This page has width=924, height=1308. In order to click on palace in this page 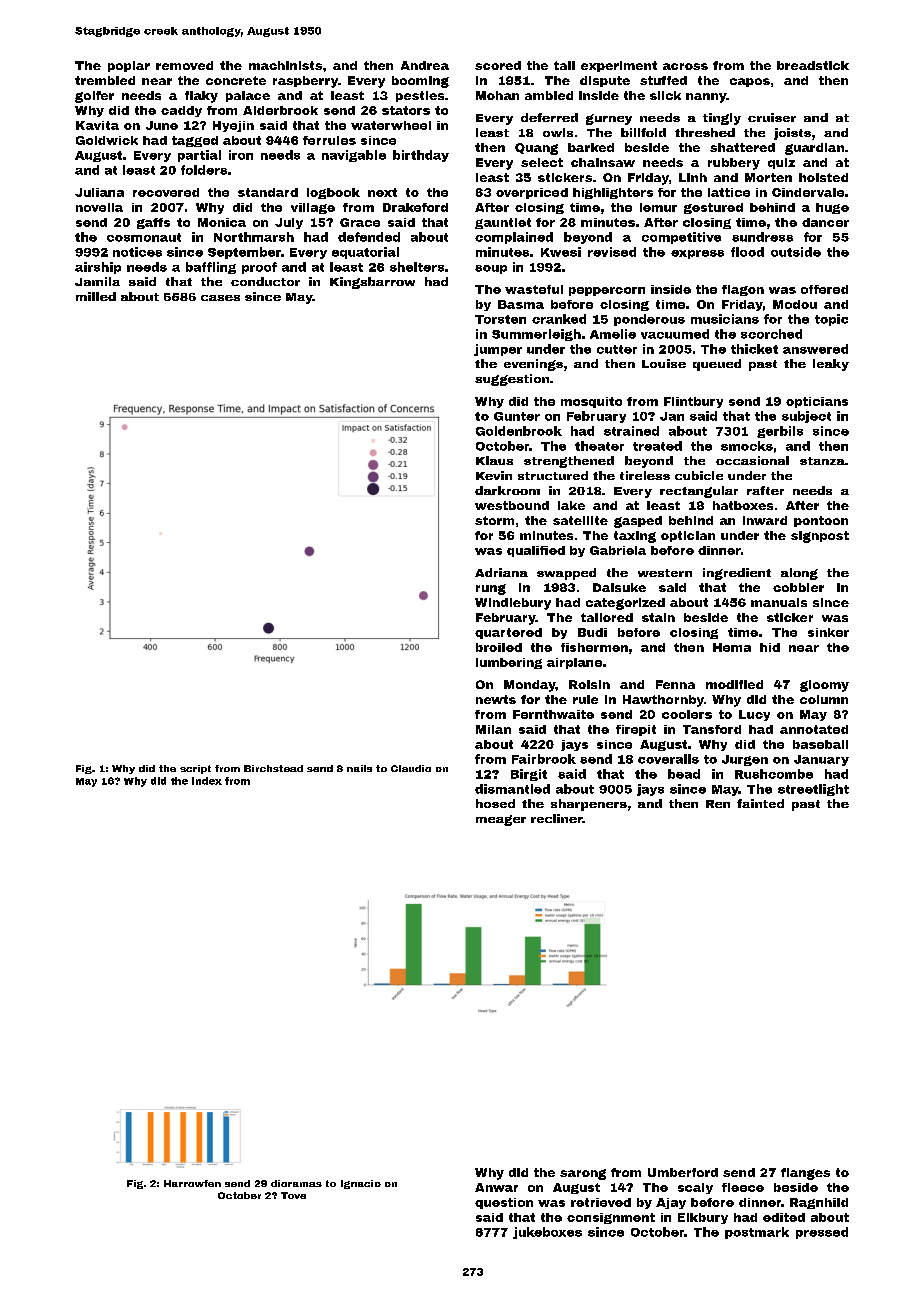, I will do `click(248, 96)`.
